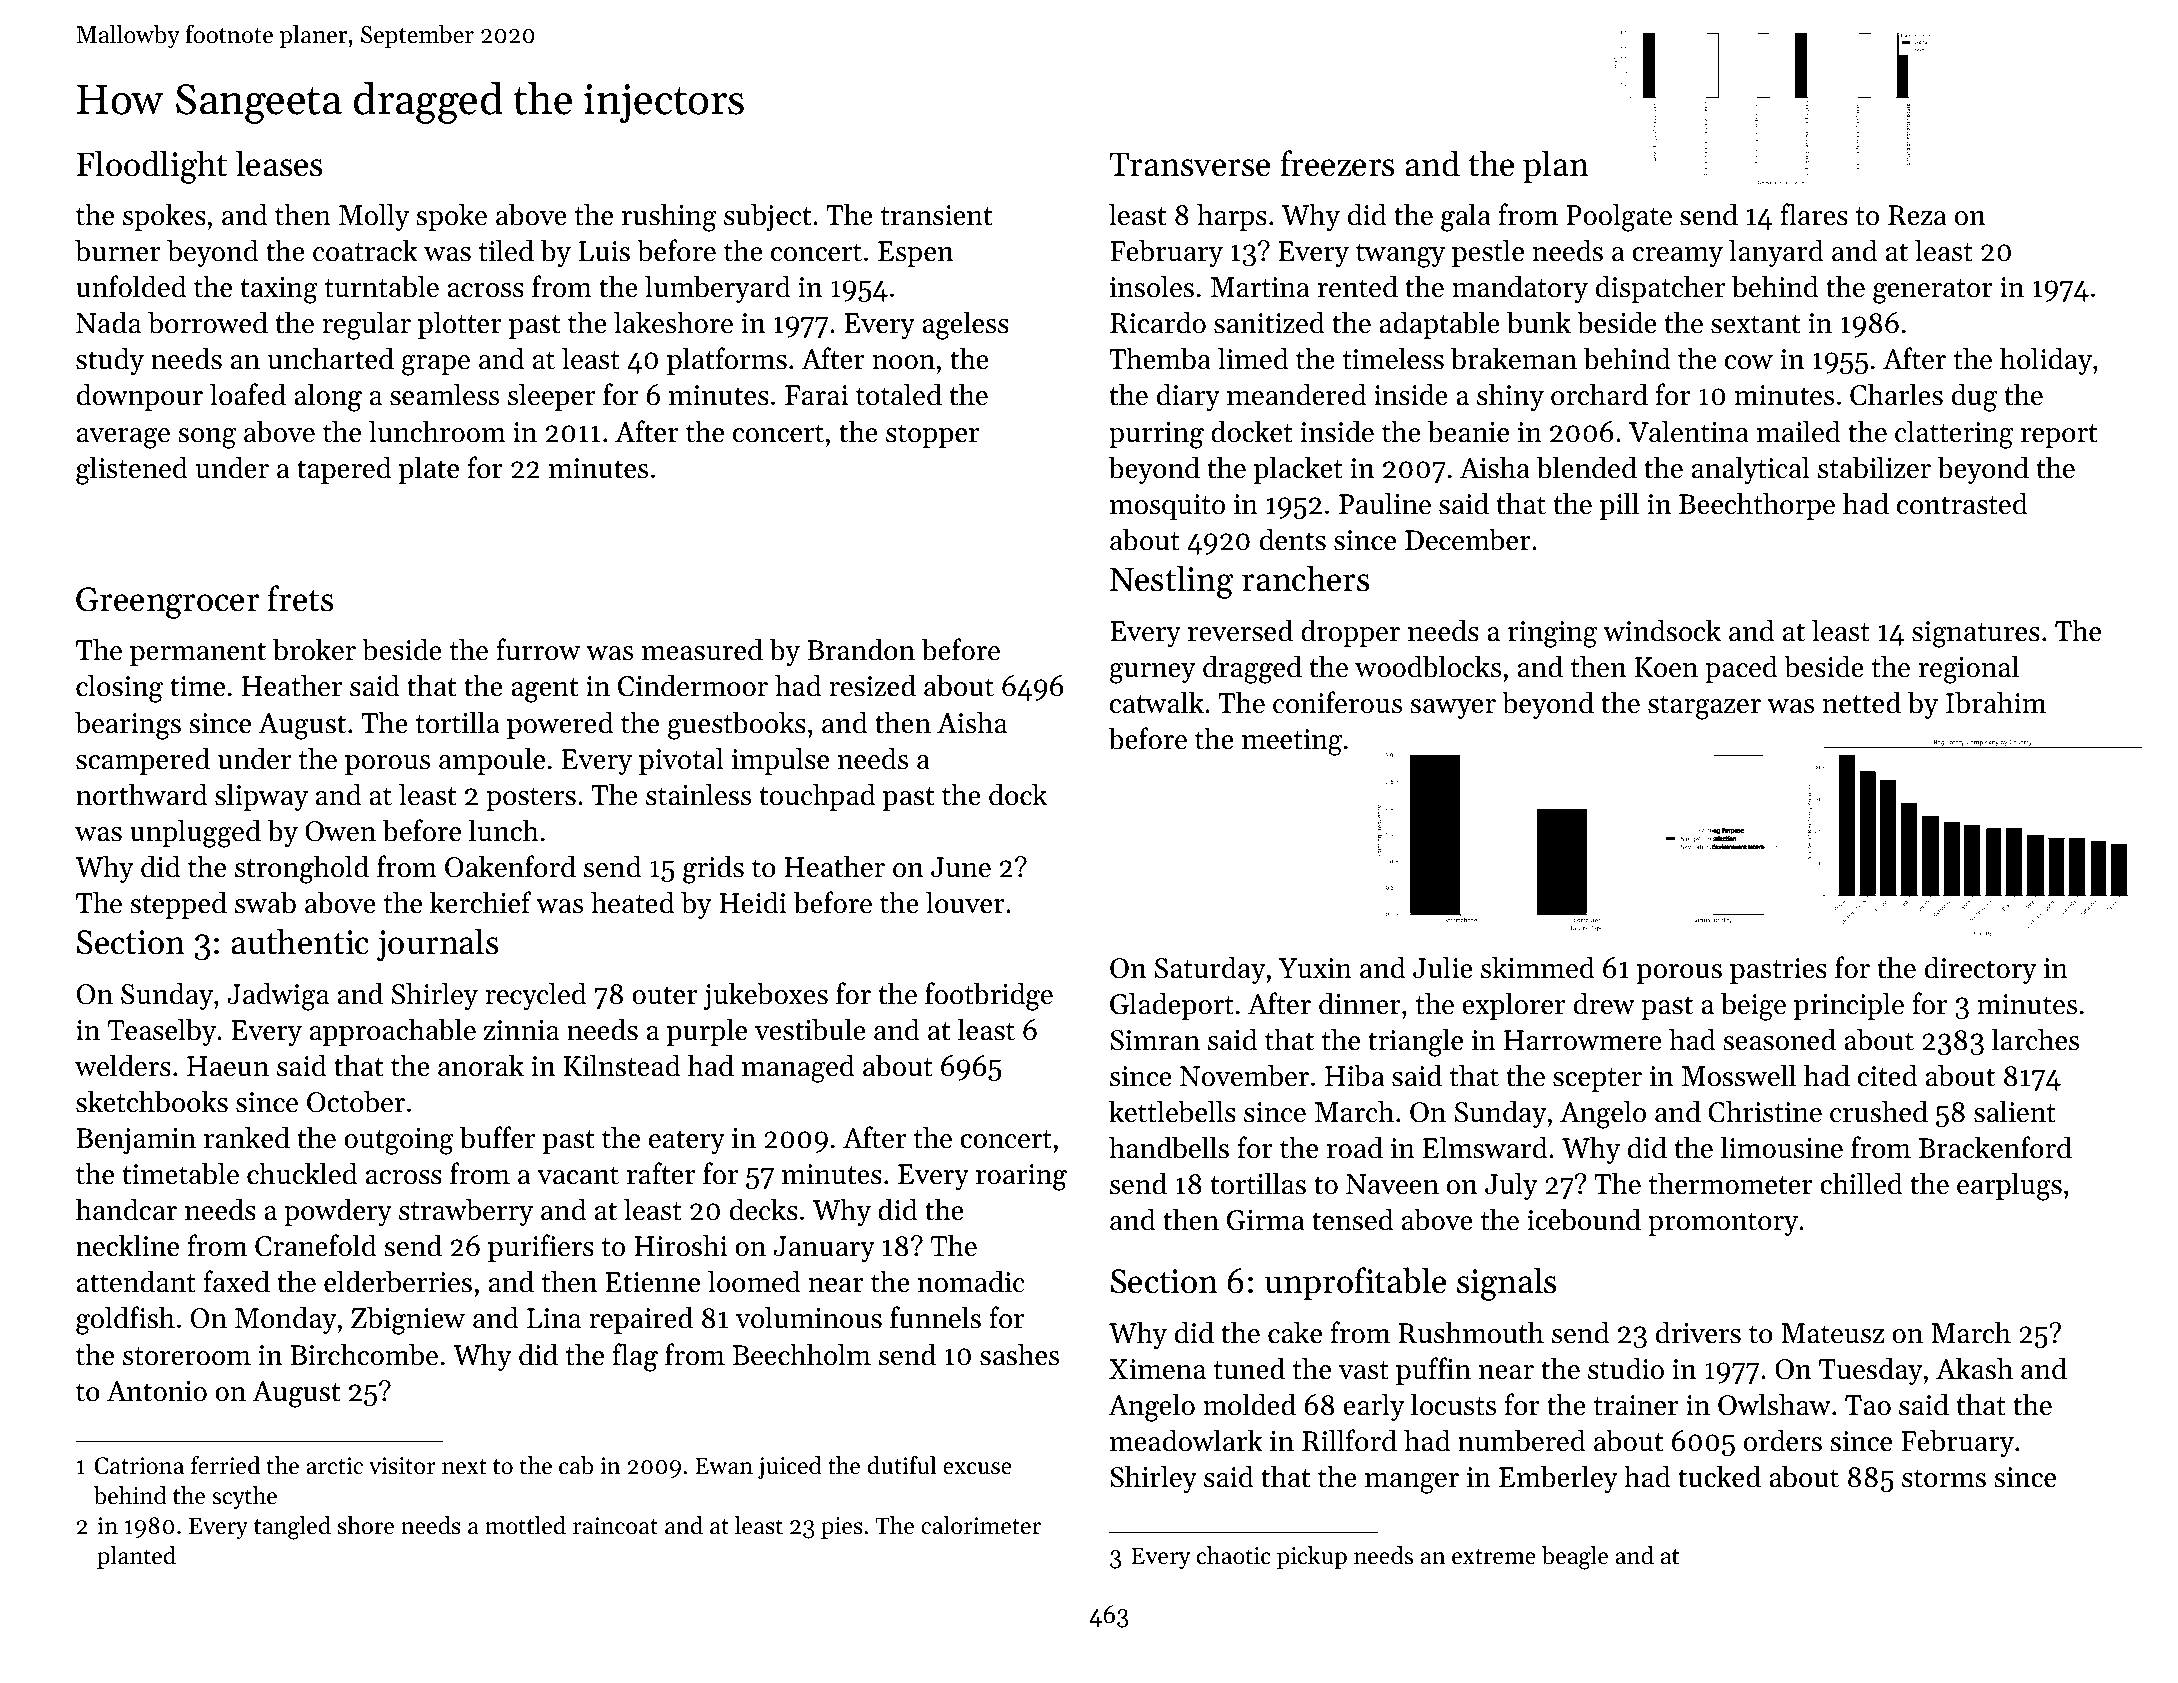 Image resolution: width=2178 pixels, height=1683 pixels. What do you see at coordinates (622, 1065) in the screenshot?
I see `Kilnstead` at bounding box center [622, 1065].
